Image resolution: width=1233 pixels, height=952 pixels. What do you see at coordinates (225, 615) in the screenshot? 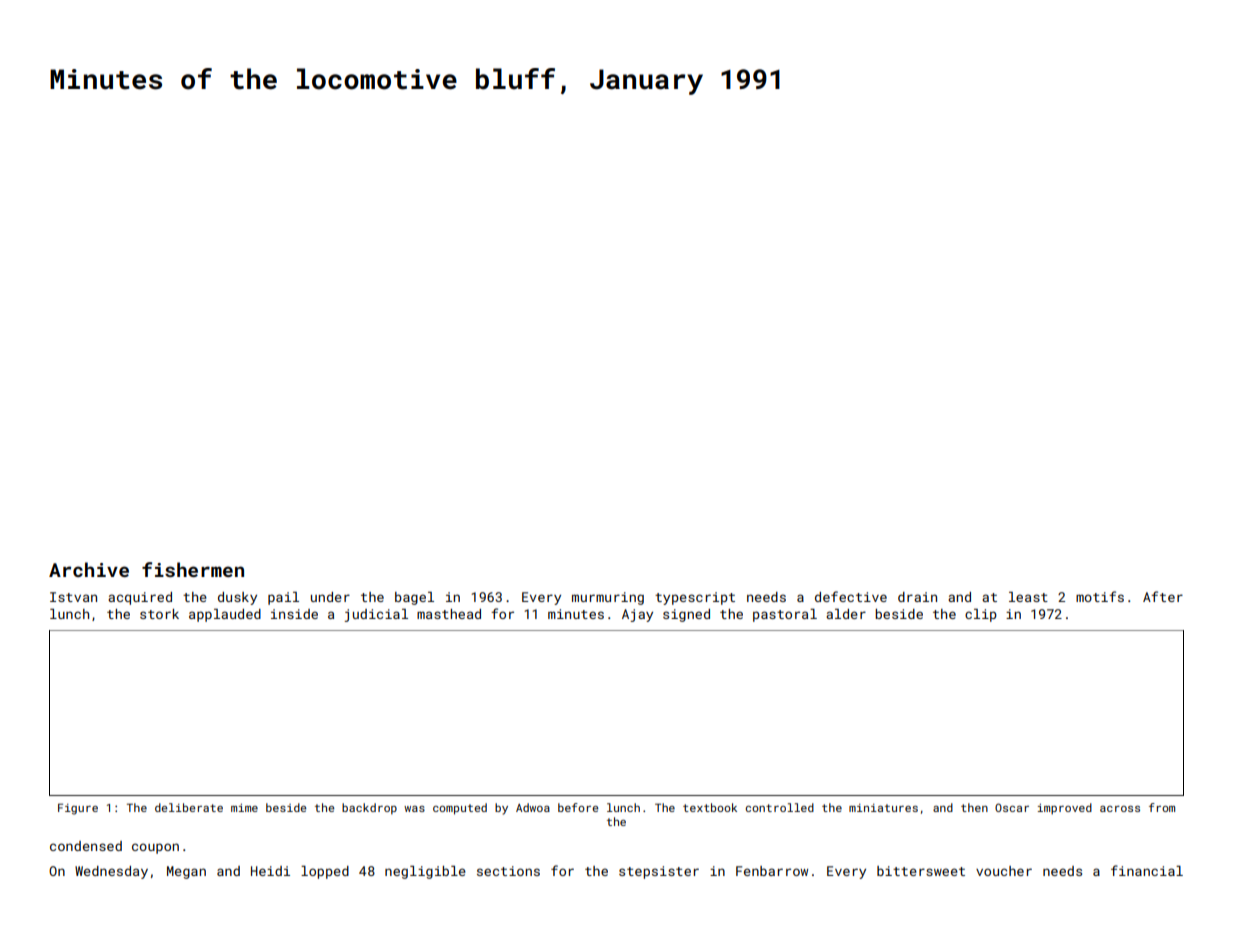
I see `applauded` at bounding box center [225, 615].
